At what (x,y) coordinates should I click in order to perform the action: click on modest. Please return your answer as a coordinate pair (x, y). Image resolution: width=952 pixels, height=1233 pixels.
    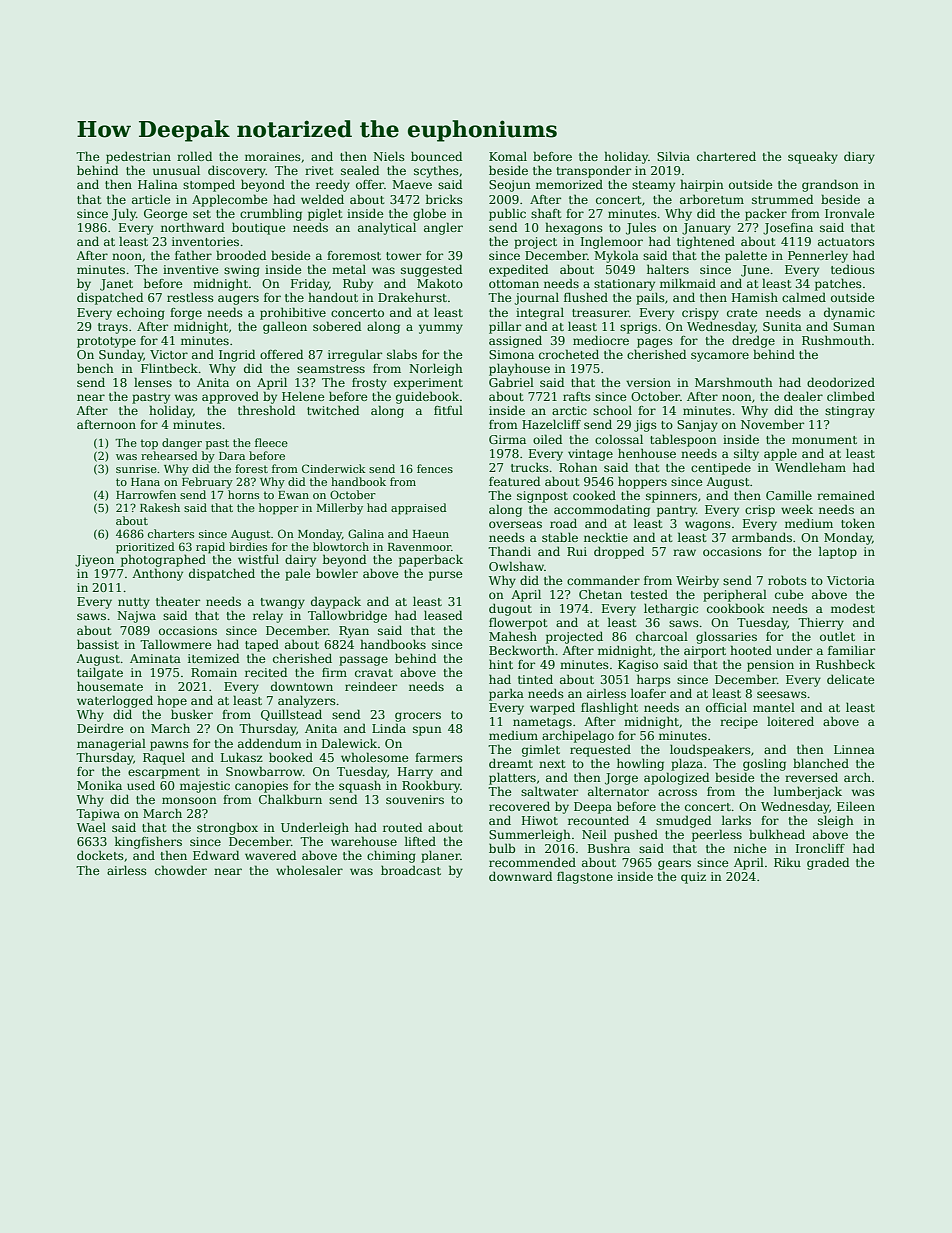
    Looking at the image, I should click on (853, 608).
